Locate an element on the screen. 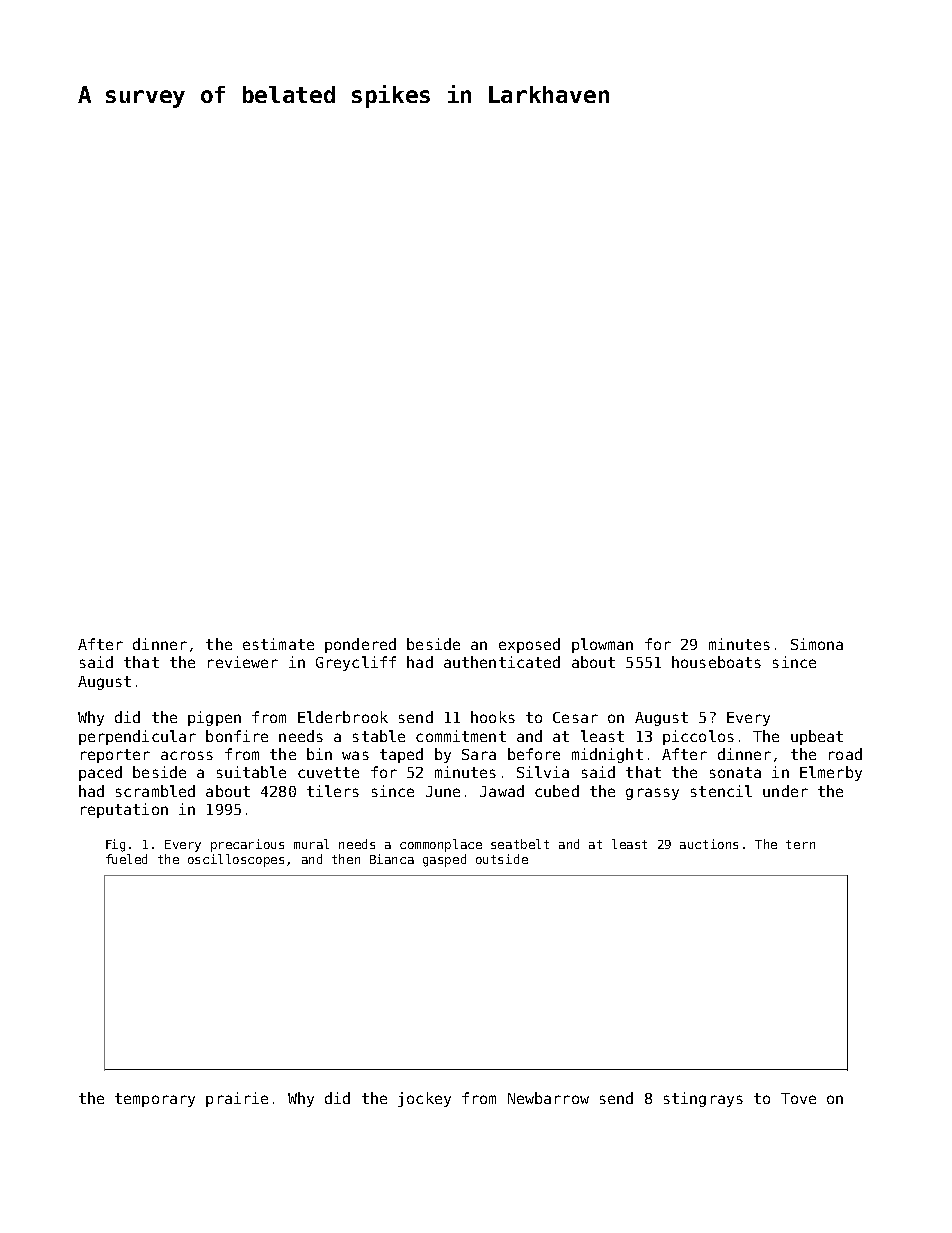  tern is located at coordinates (800, 844).
